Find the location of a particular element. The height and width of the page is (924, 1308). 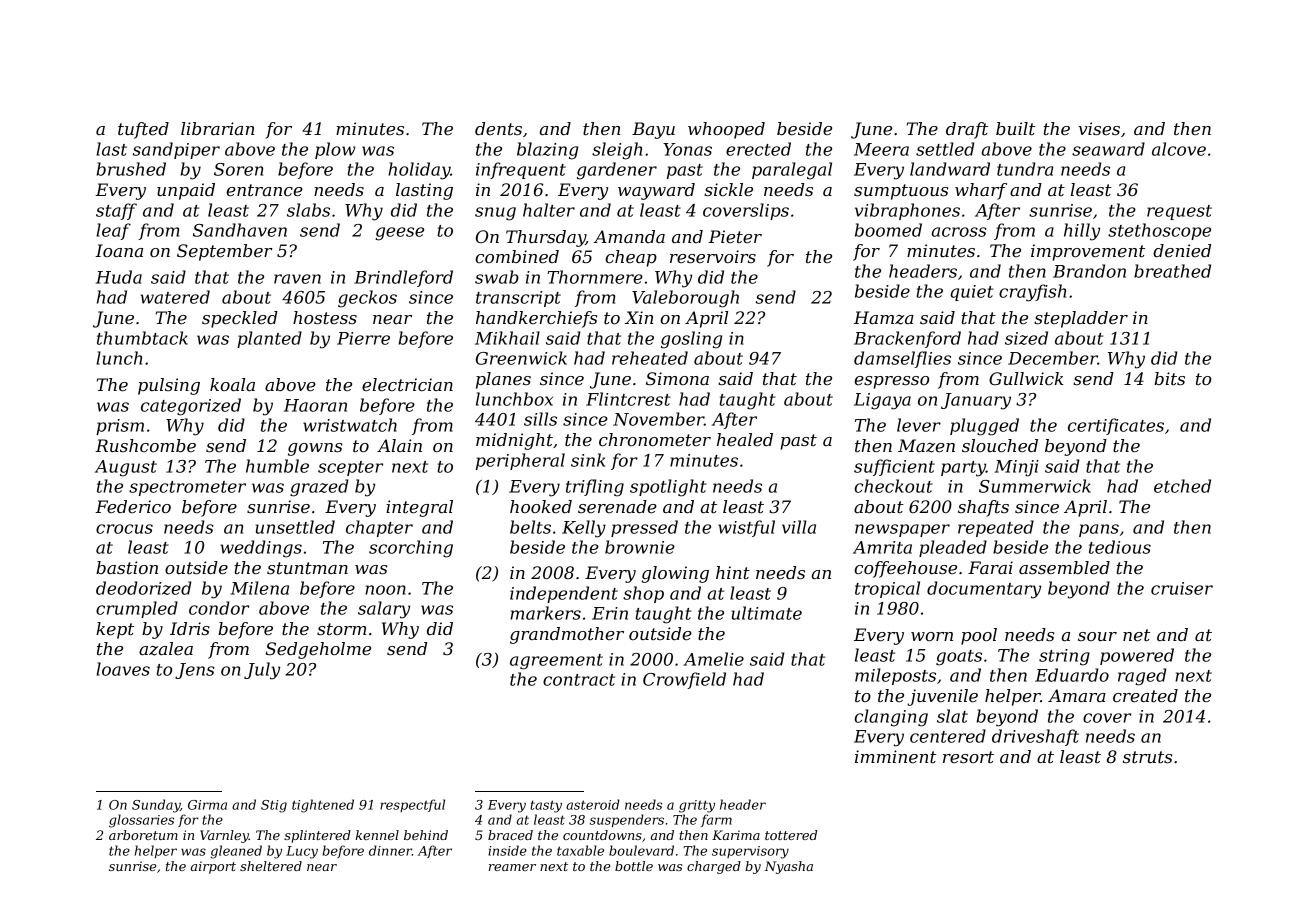

sills is located at coordinates (540, 419).
